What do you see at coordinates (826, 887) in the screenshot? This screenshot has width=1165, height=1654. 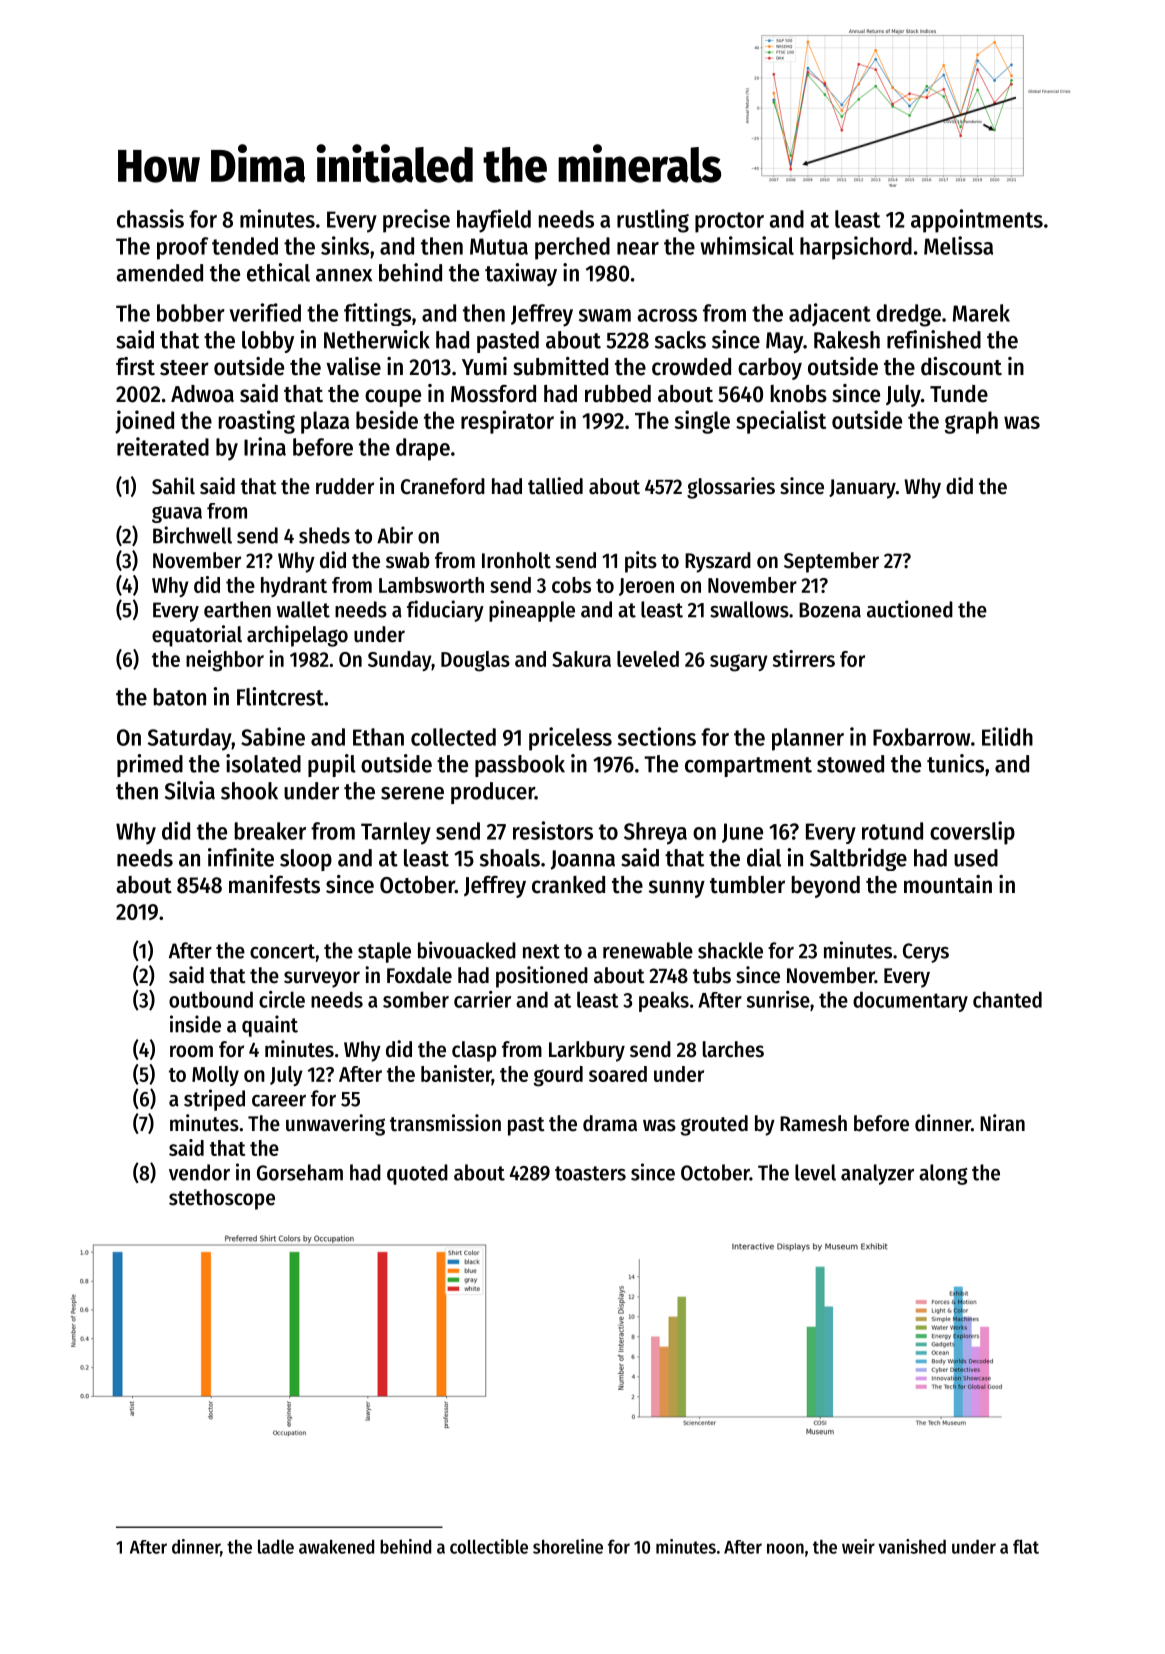 I see `beyond` at bounding box center [826, 887].
